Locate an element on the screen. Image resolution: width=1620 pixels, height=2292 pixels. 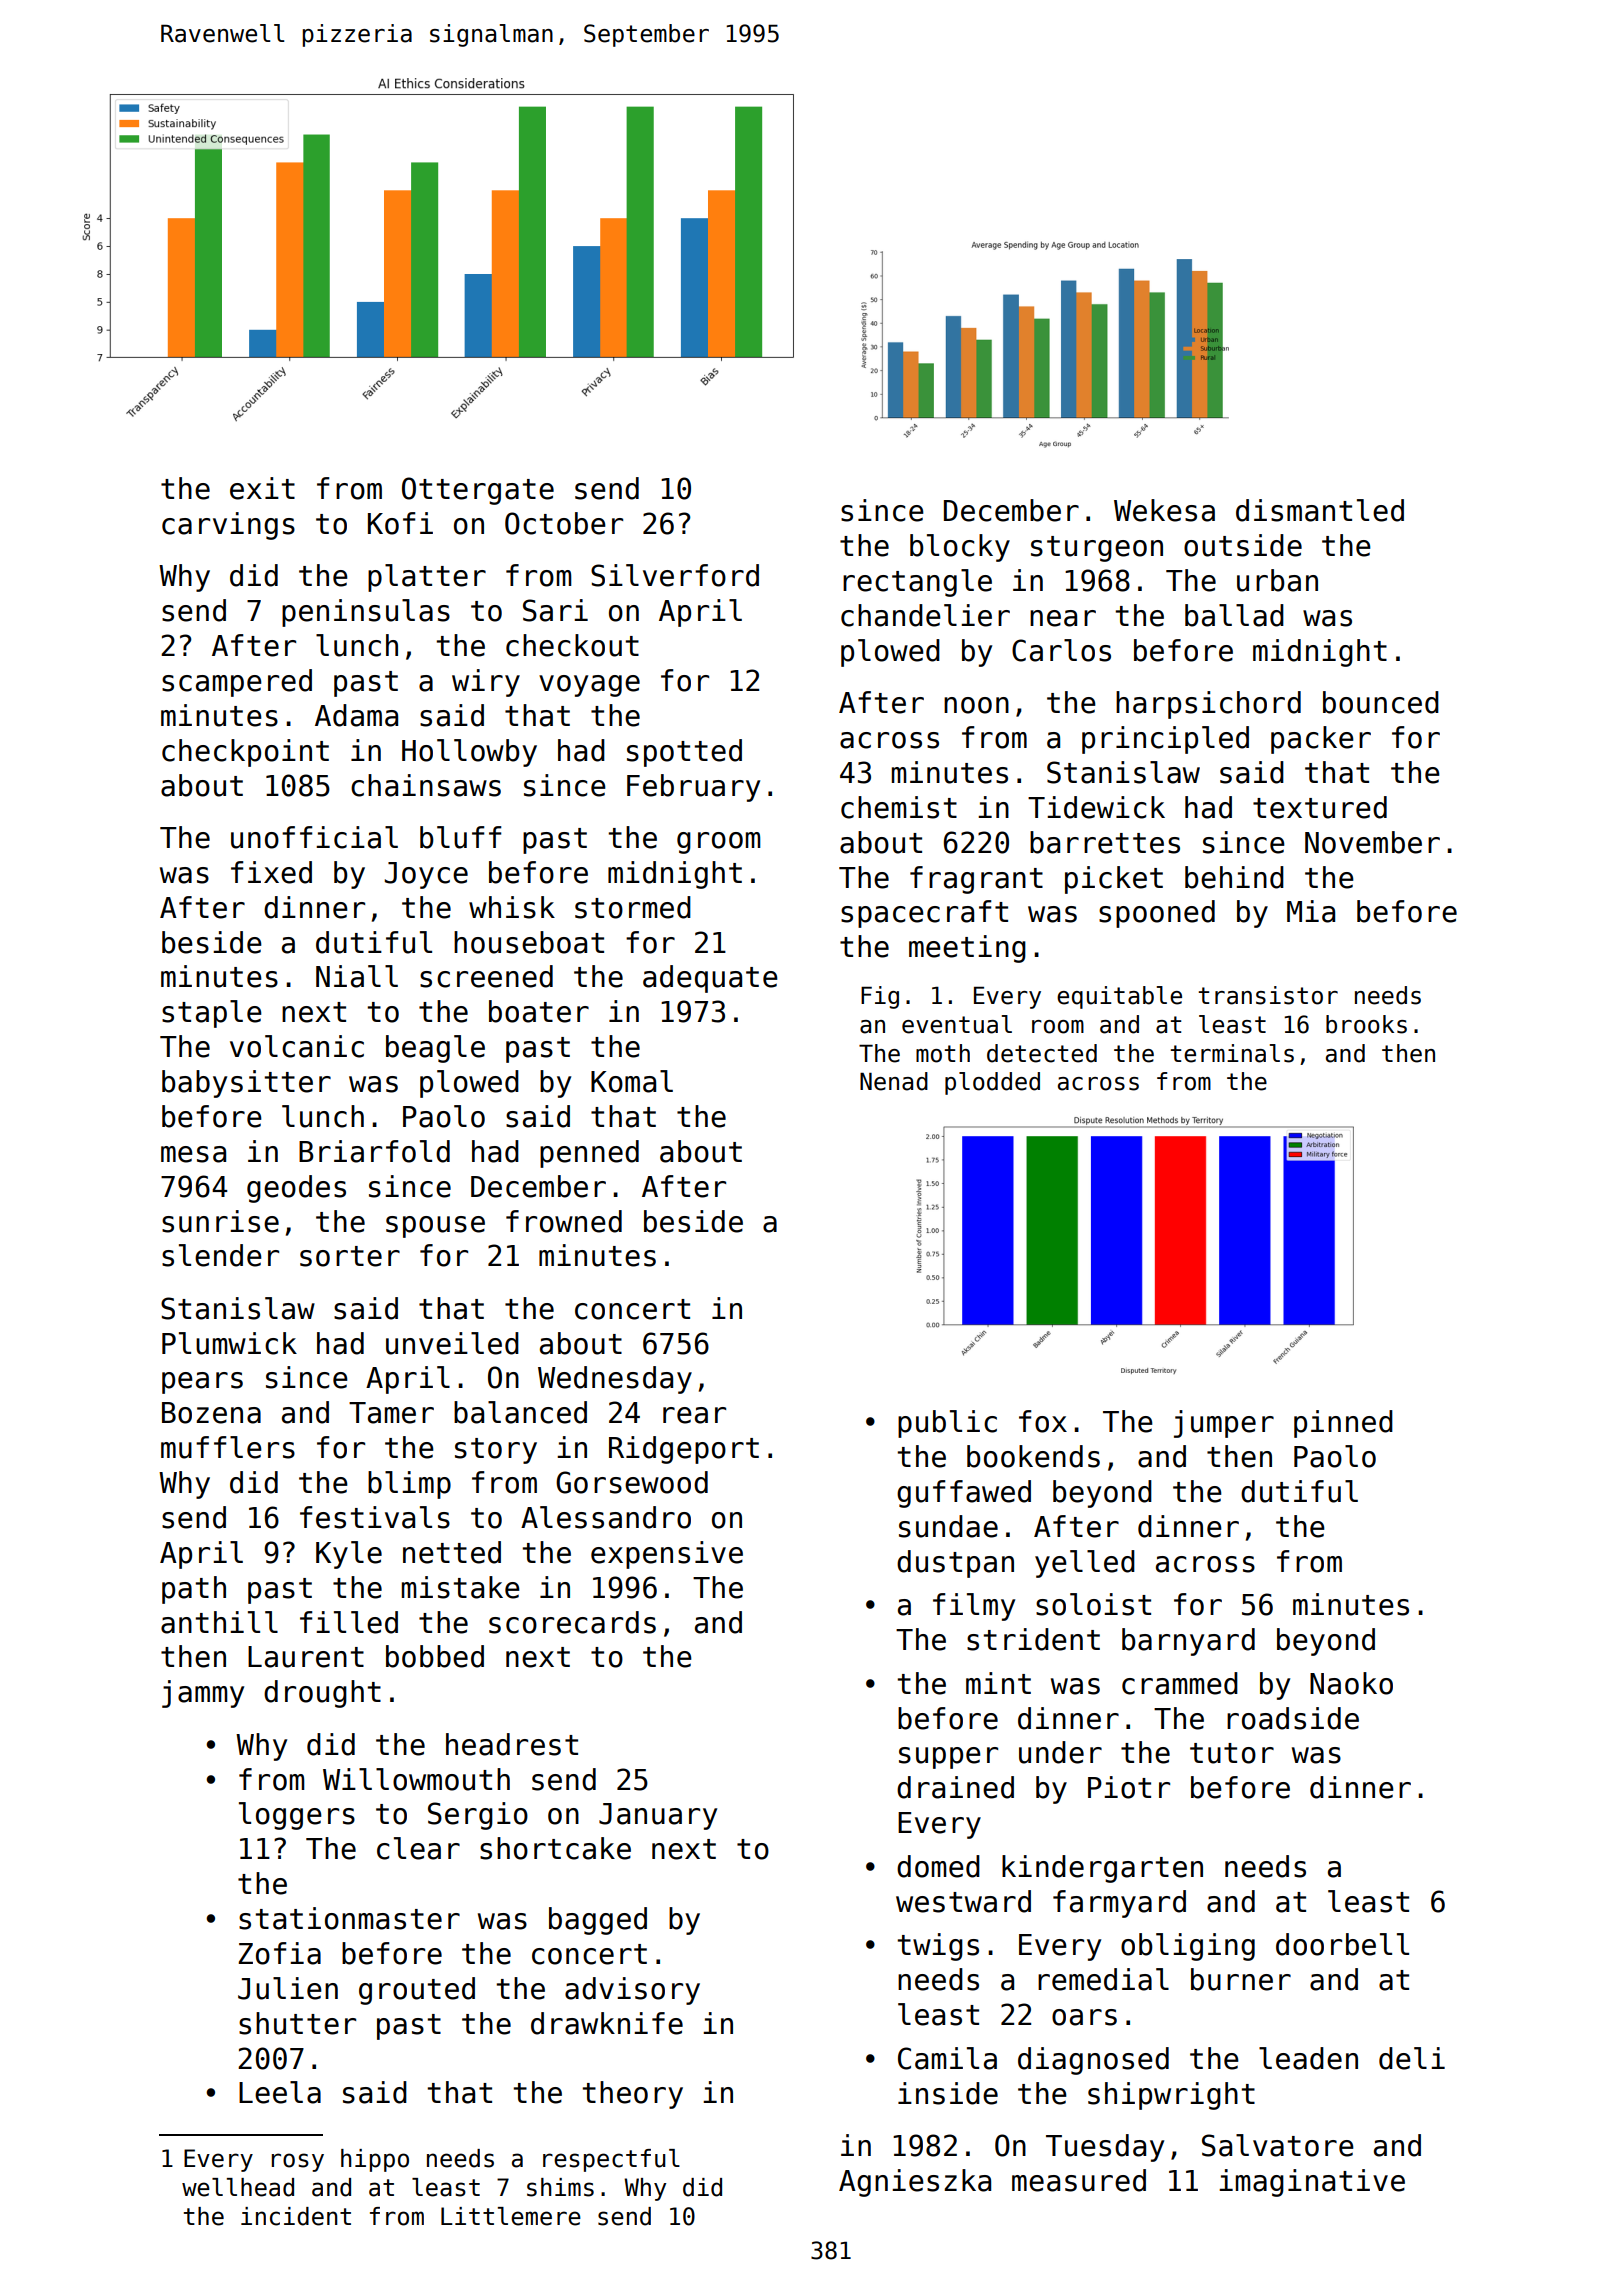
dismantled is located at coordinates (1320, 510).
